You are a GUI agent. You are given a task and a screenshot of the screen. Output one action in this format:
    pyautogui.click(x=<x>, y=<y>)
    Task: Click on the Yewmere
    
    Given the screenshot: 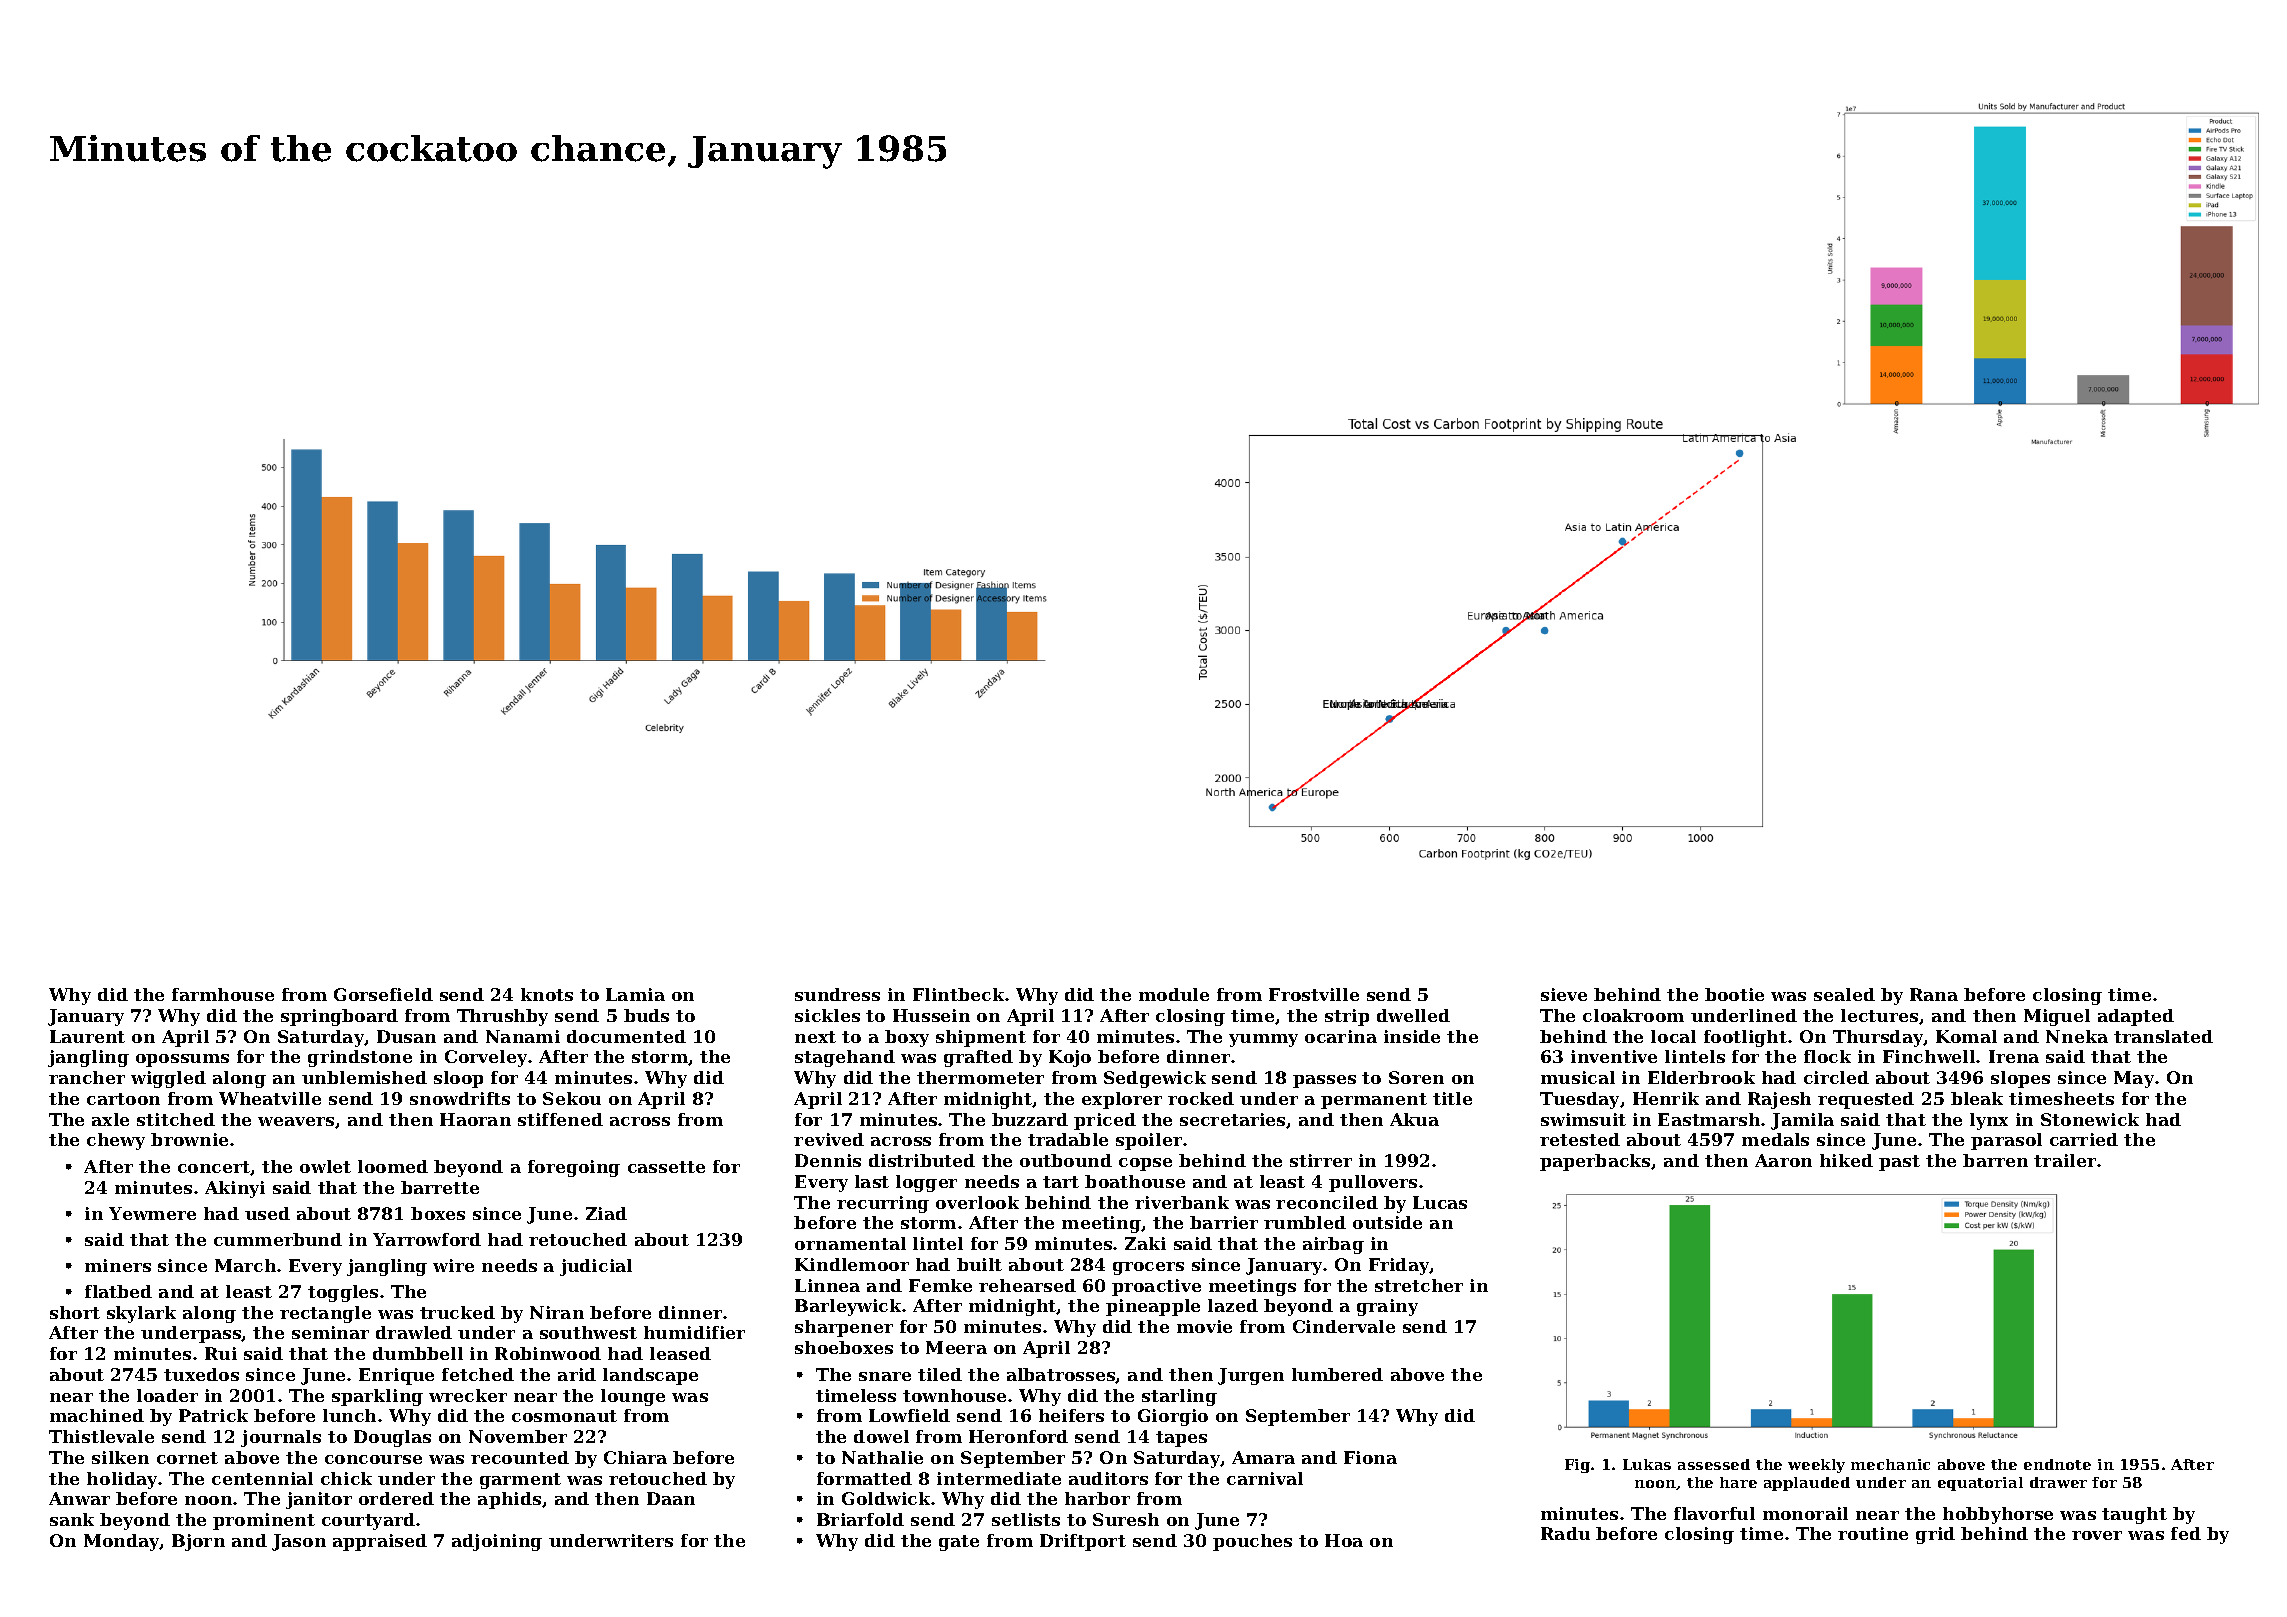 What is the action you would take?
    pyautogui.click(x=152, y=1213)
